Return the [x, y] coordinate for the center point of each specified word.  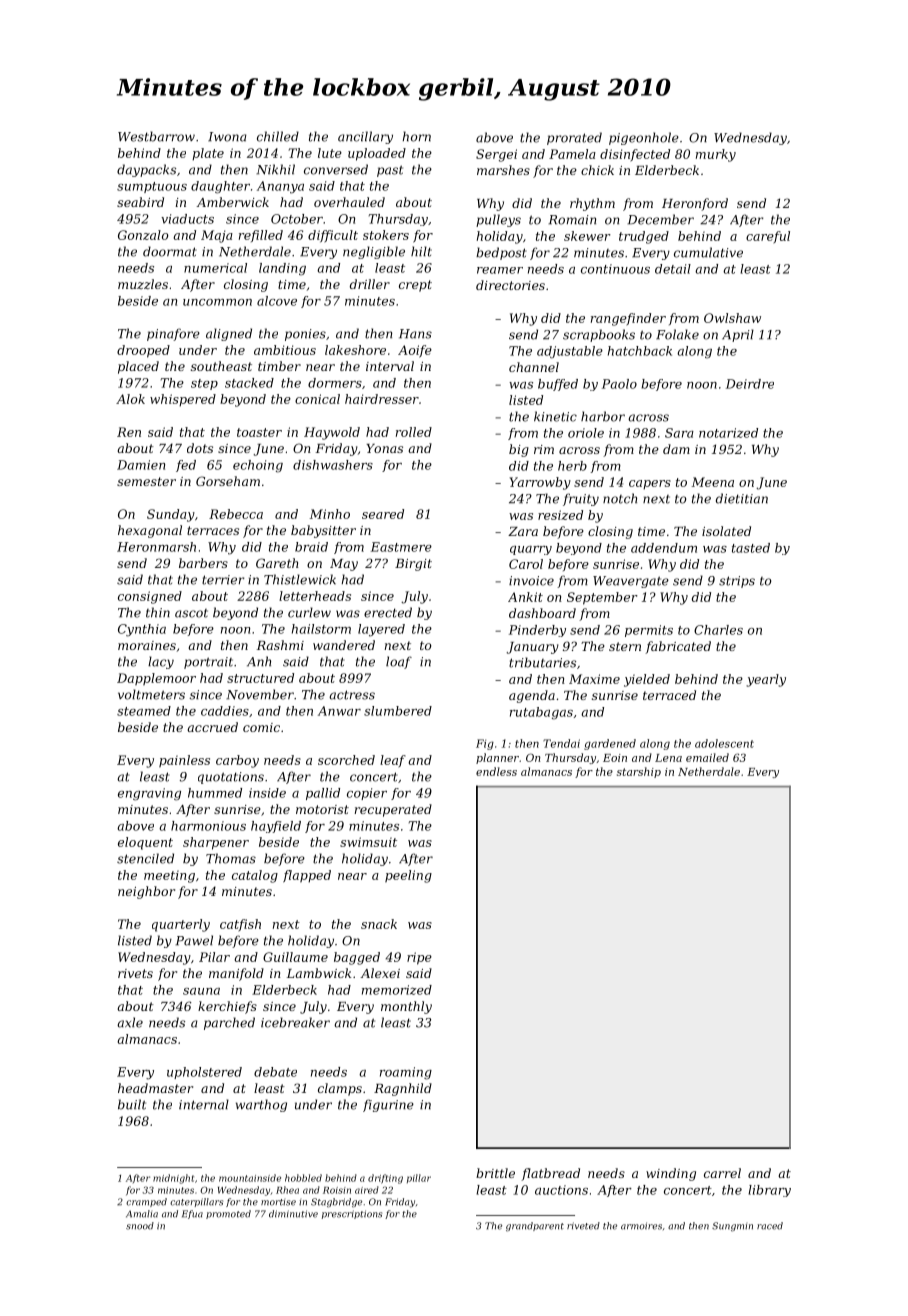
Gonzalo [143, 235]
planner [497, 758]
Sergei [496, 155]
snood [140, 1226]
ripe [419, 958]
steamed [144, 711]
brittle [495, 1173]
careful [768, 237]
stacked [249, 383]
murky [716, 155]
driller [370, 284]
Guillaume [295, 957]
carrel [722, 1173]
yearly [766, 680]
